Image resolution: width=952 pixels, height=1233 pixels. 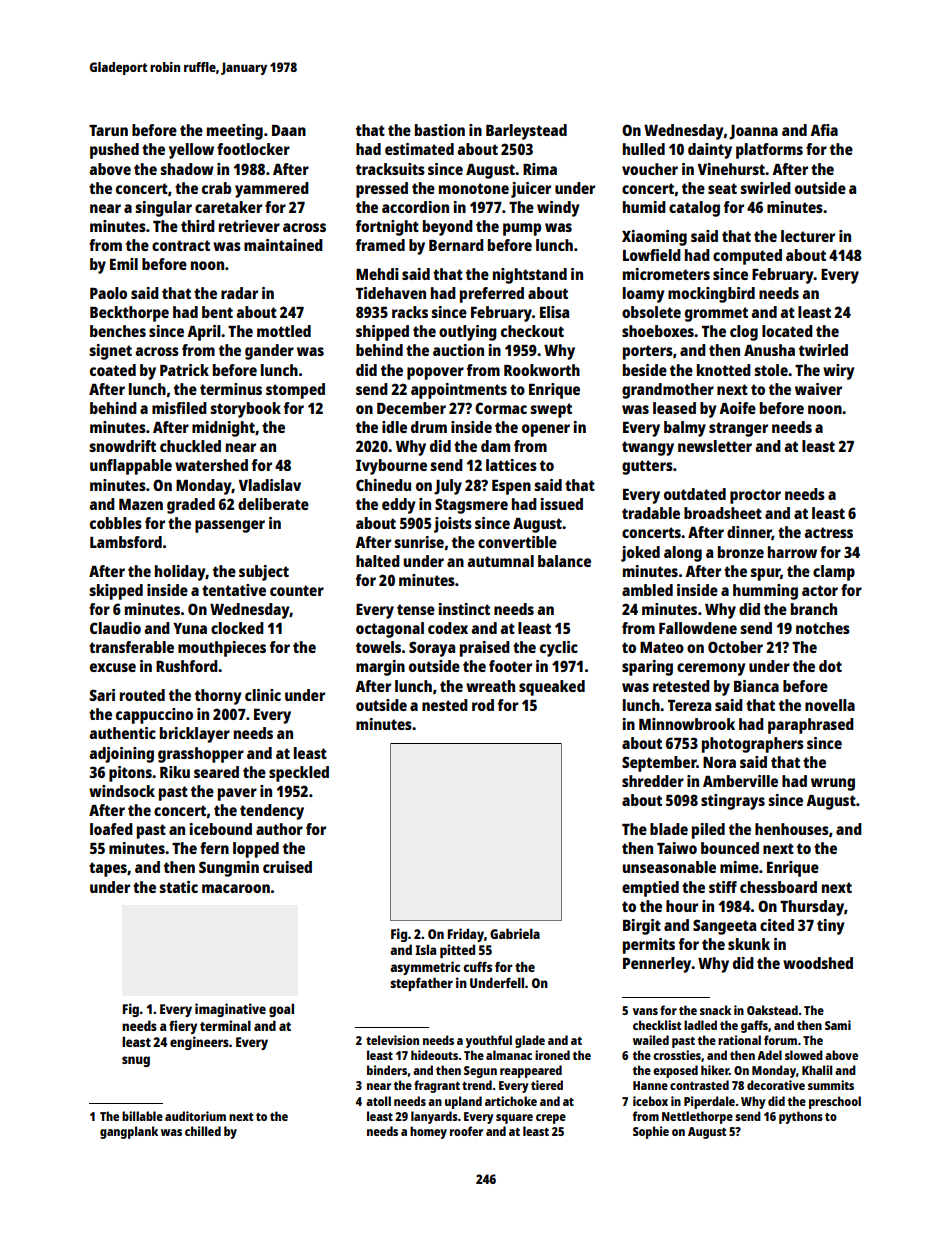 What do you see at coordinates (818, 389) in the screenshot?
I see `waiver` at bounding box center [818, 389].
